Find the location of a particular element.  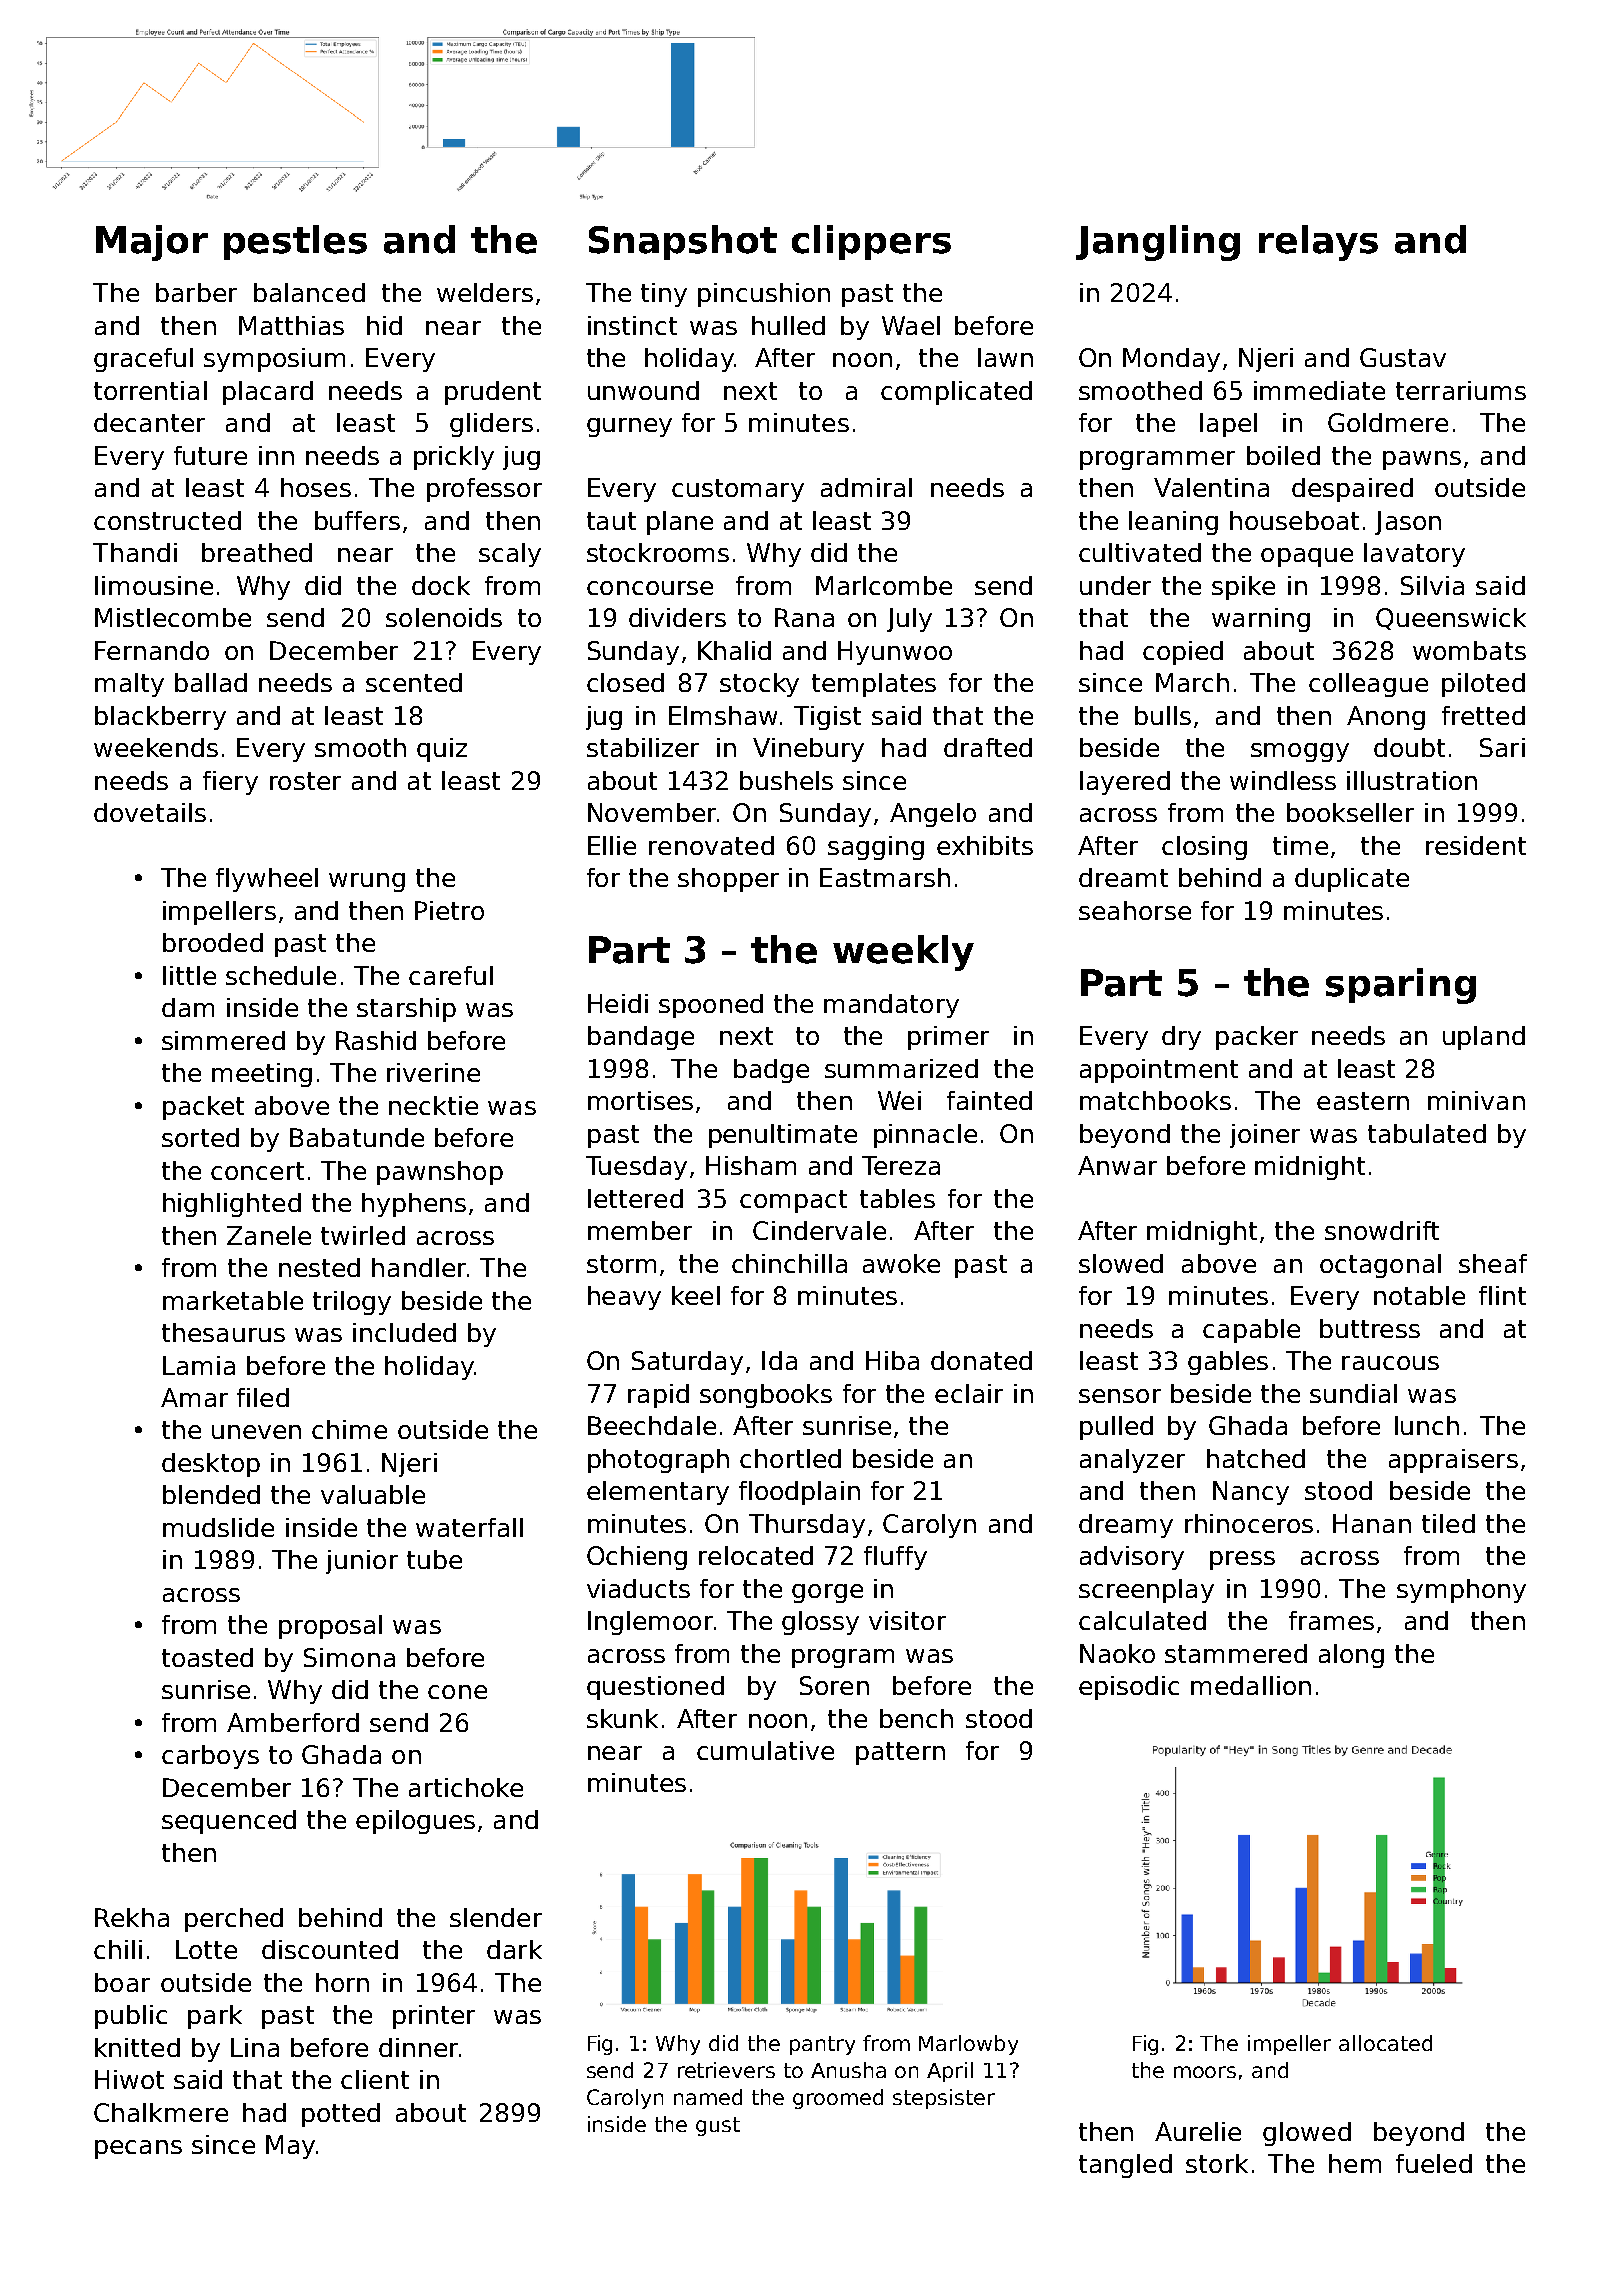

welders is located at coordinates (485, 292).
